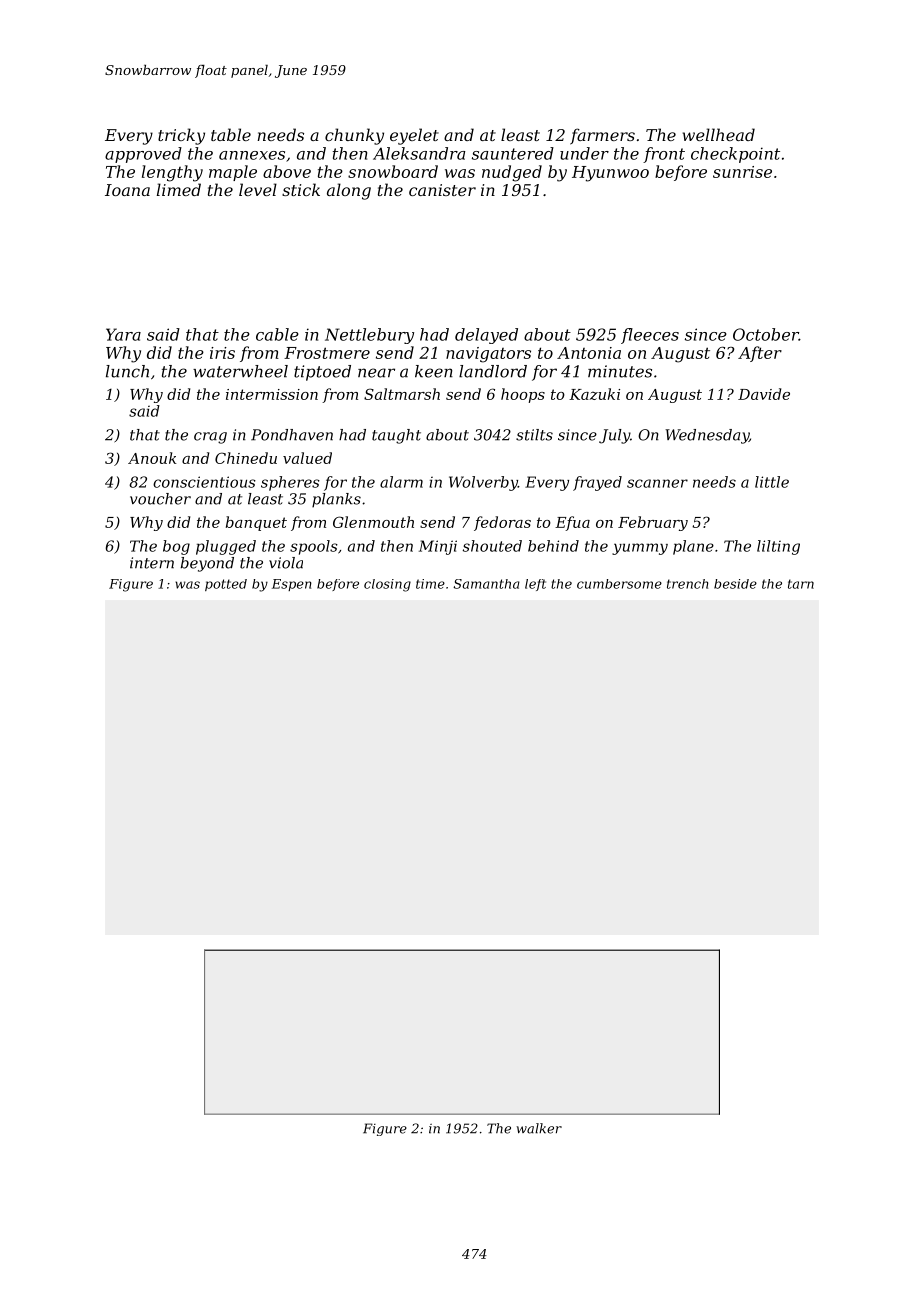  Describe the element at coordinates (226, 585) in the page. I see `potted` at that location.
